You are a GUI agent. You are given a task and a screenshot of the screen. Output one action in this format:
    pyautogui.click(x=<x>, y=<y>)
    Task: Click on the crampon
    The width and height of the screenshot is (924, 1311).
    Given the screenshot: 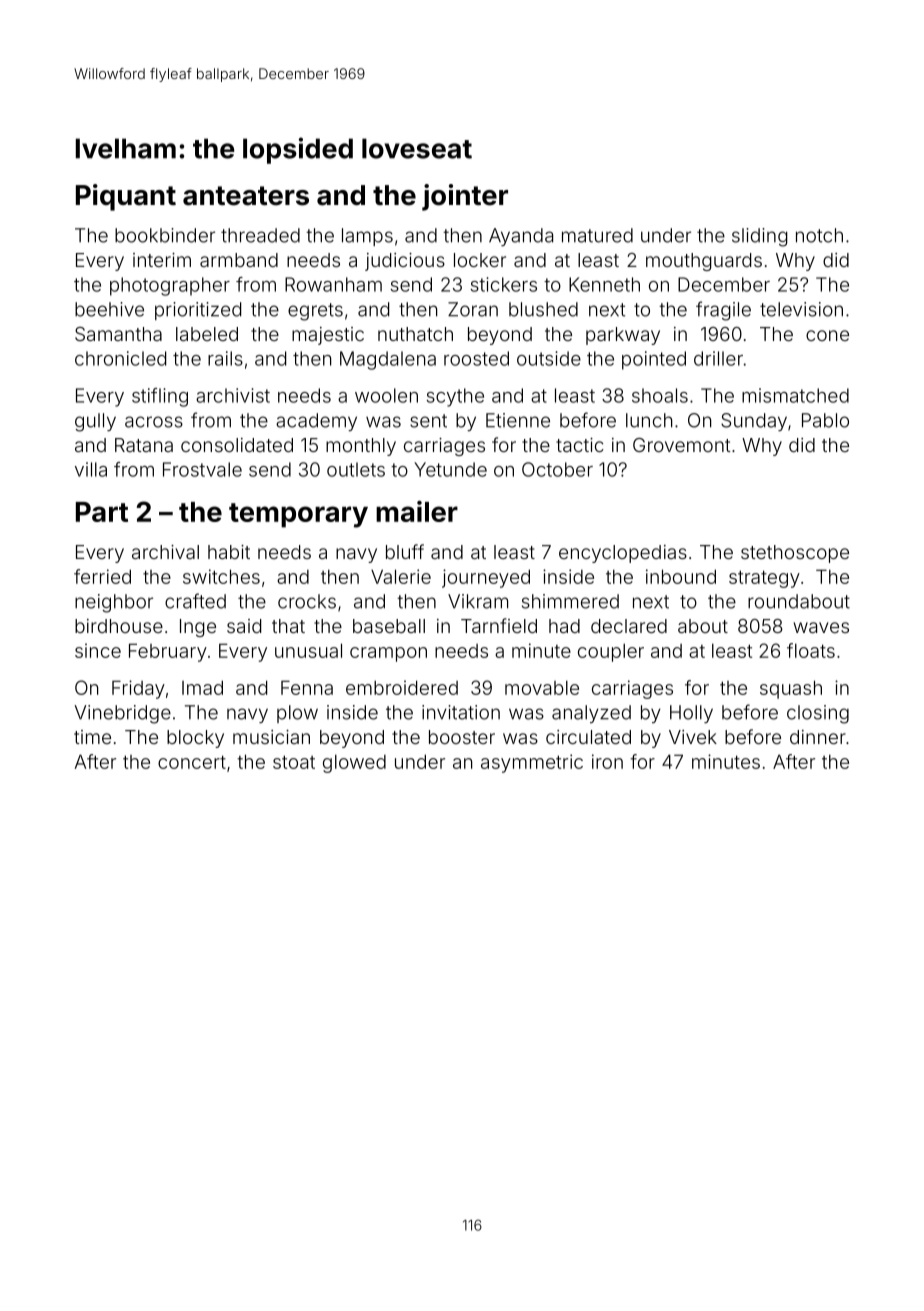 What is the action you would take?
    pyautogui.click(x=388, y=654)
